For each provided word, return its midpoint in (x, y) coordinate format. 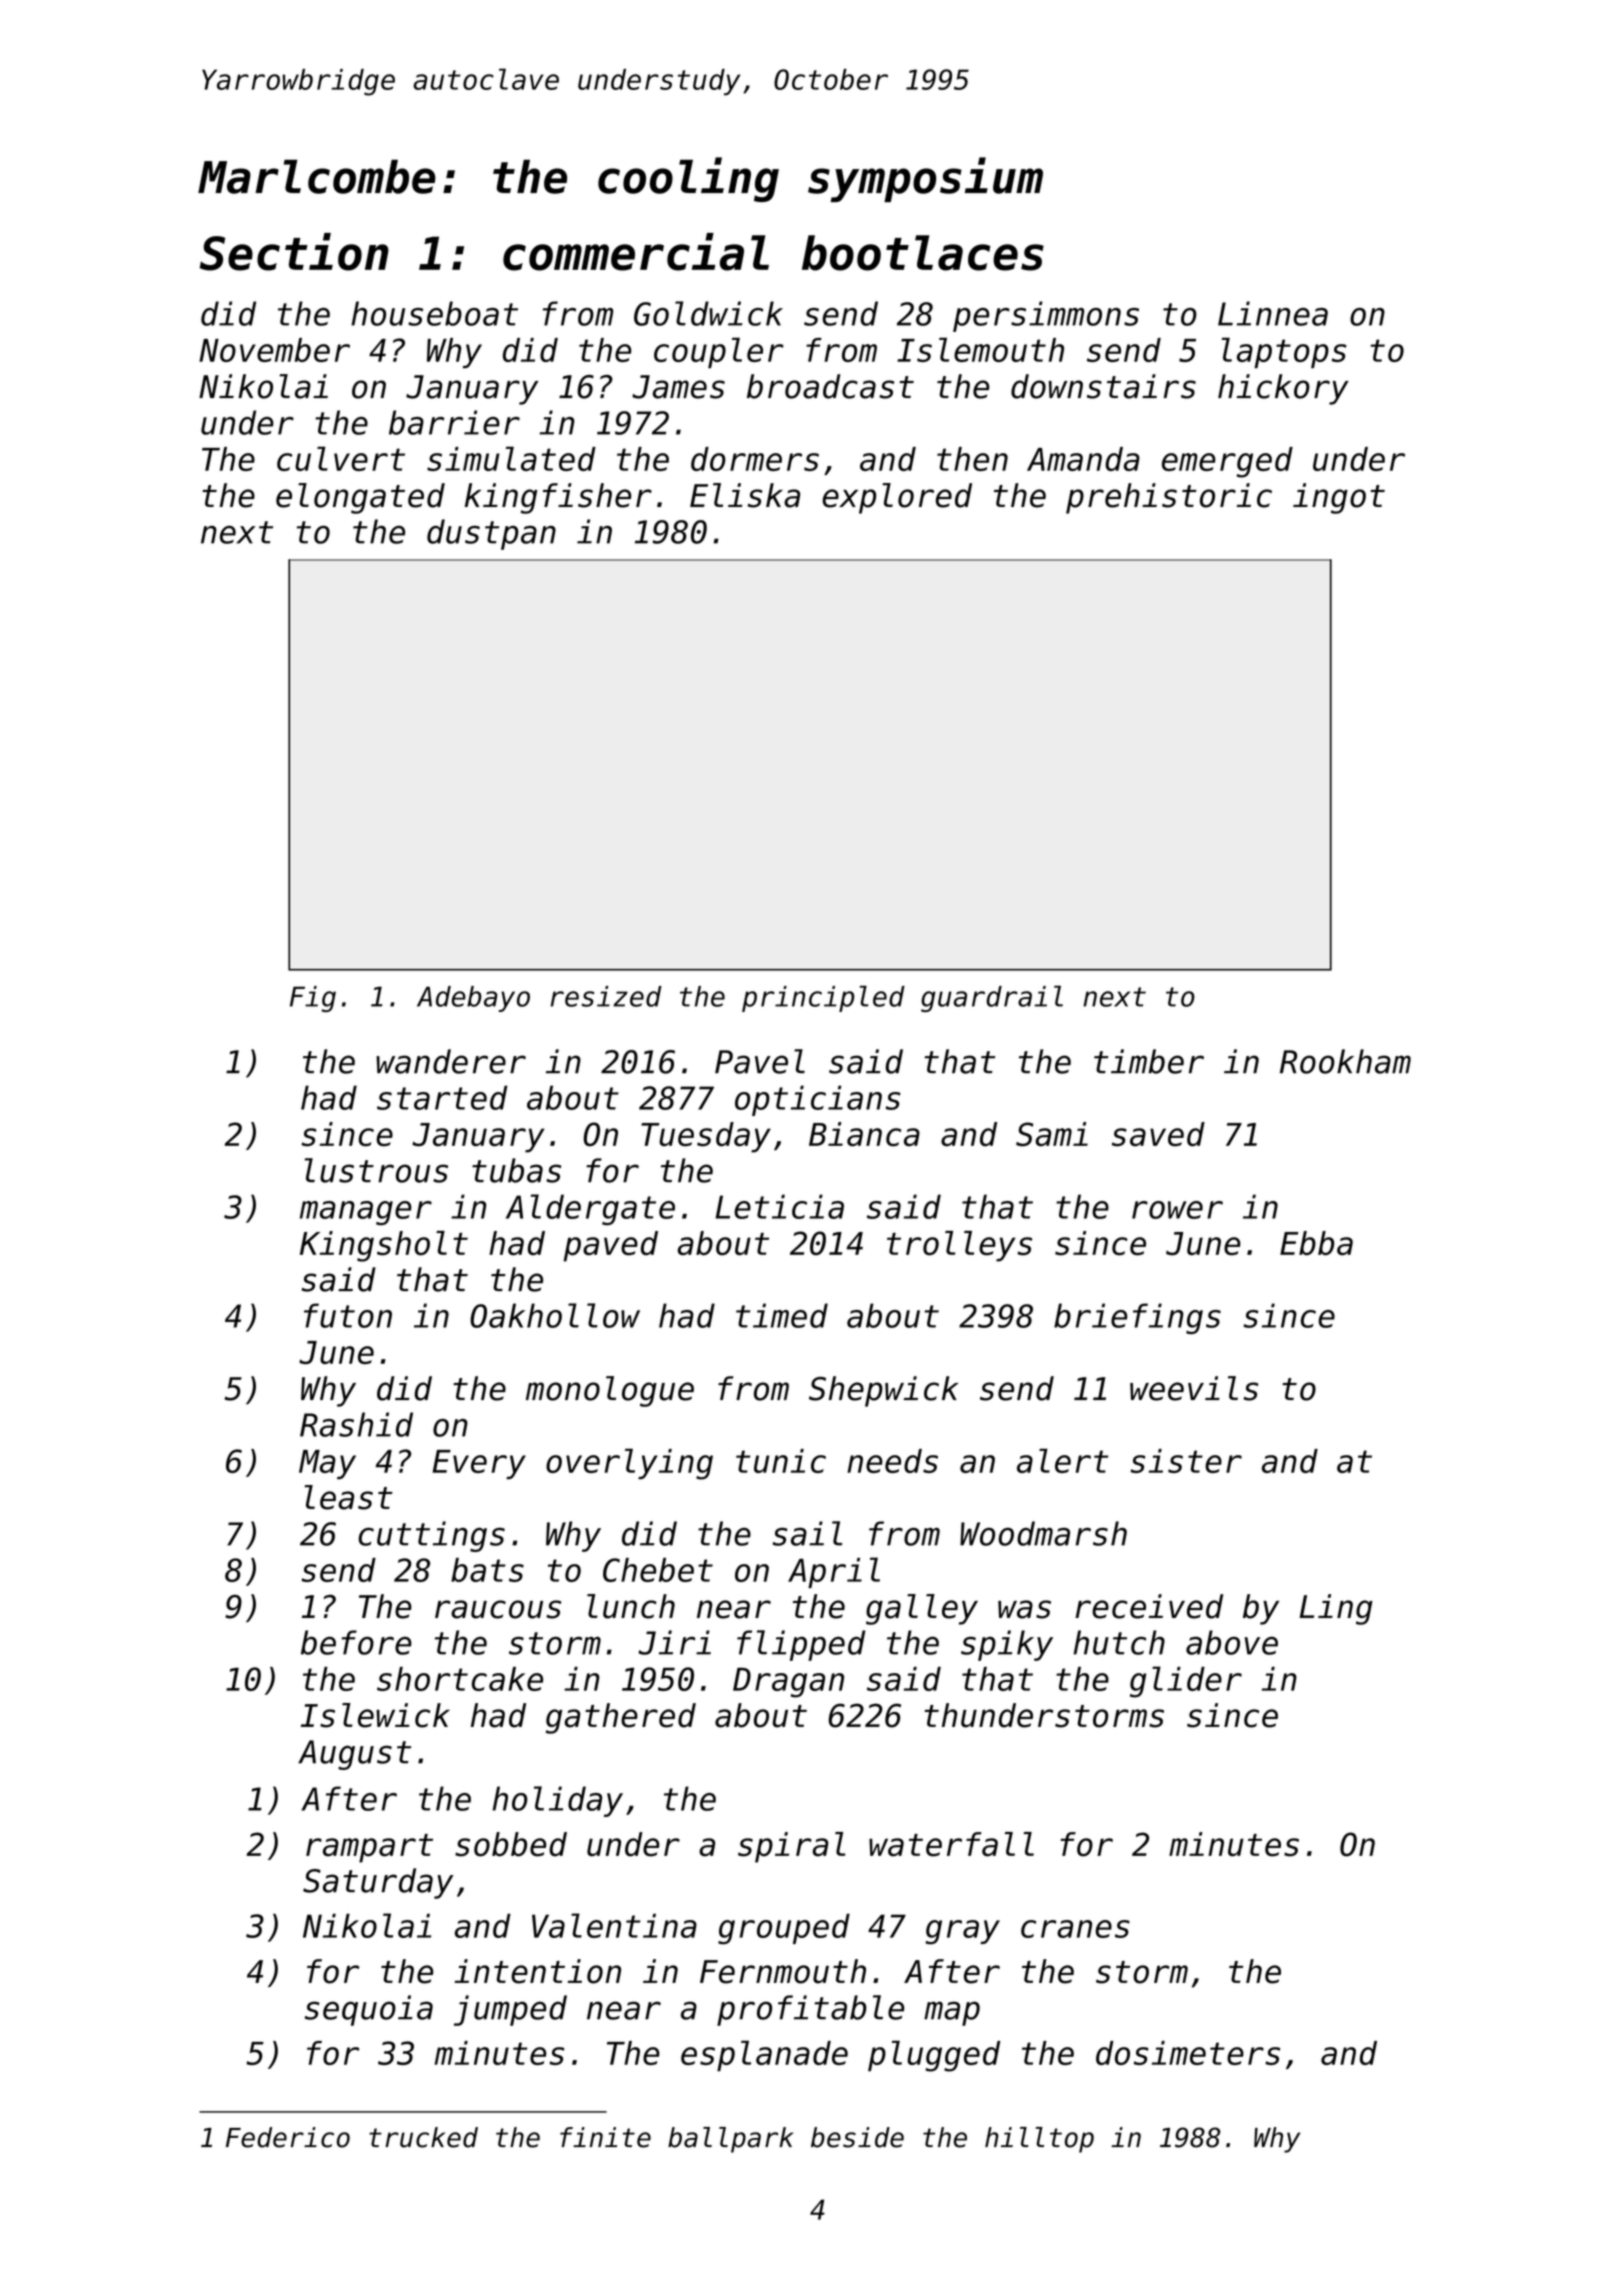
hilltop (1039, 2140)
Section (294, 252)
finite (605, 2137)
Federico (288, 2137)
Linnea (1273, 313)
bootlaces (923, 253)
